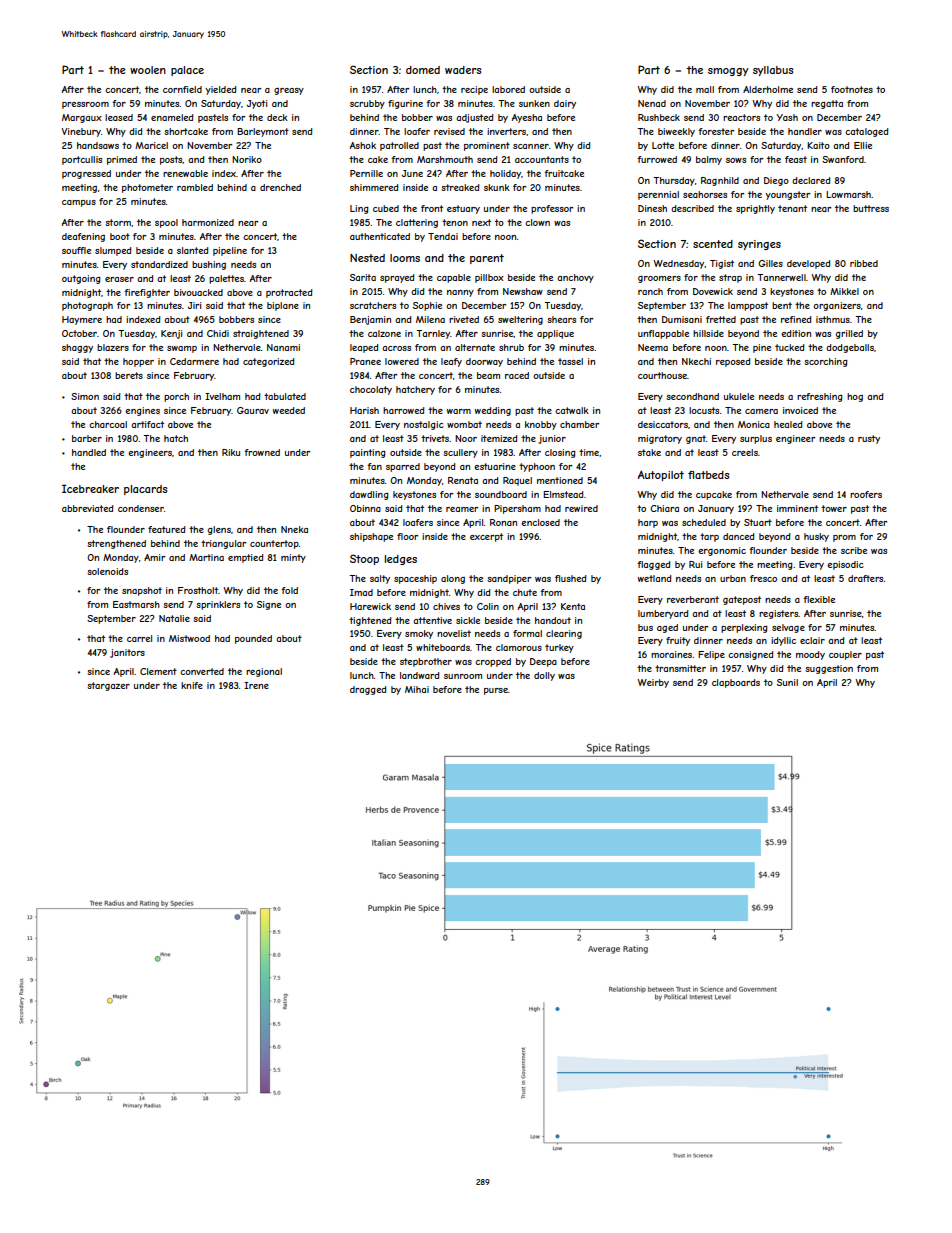 This screenshot has height=1233, width=952. What do you see at coordinates (733, 362) in the screenshot?
I see `reposed` at bounding box center [733, 362].
